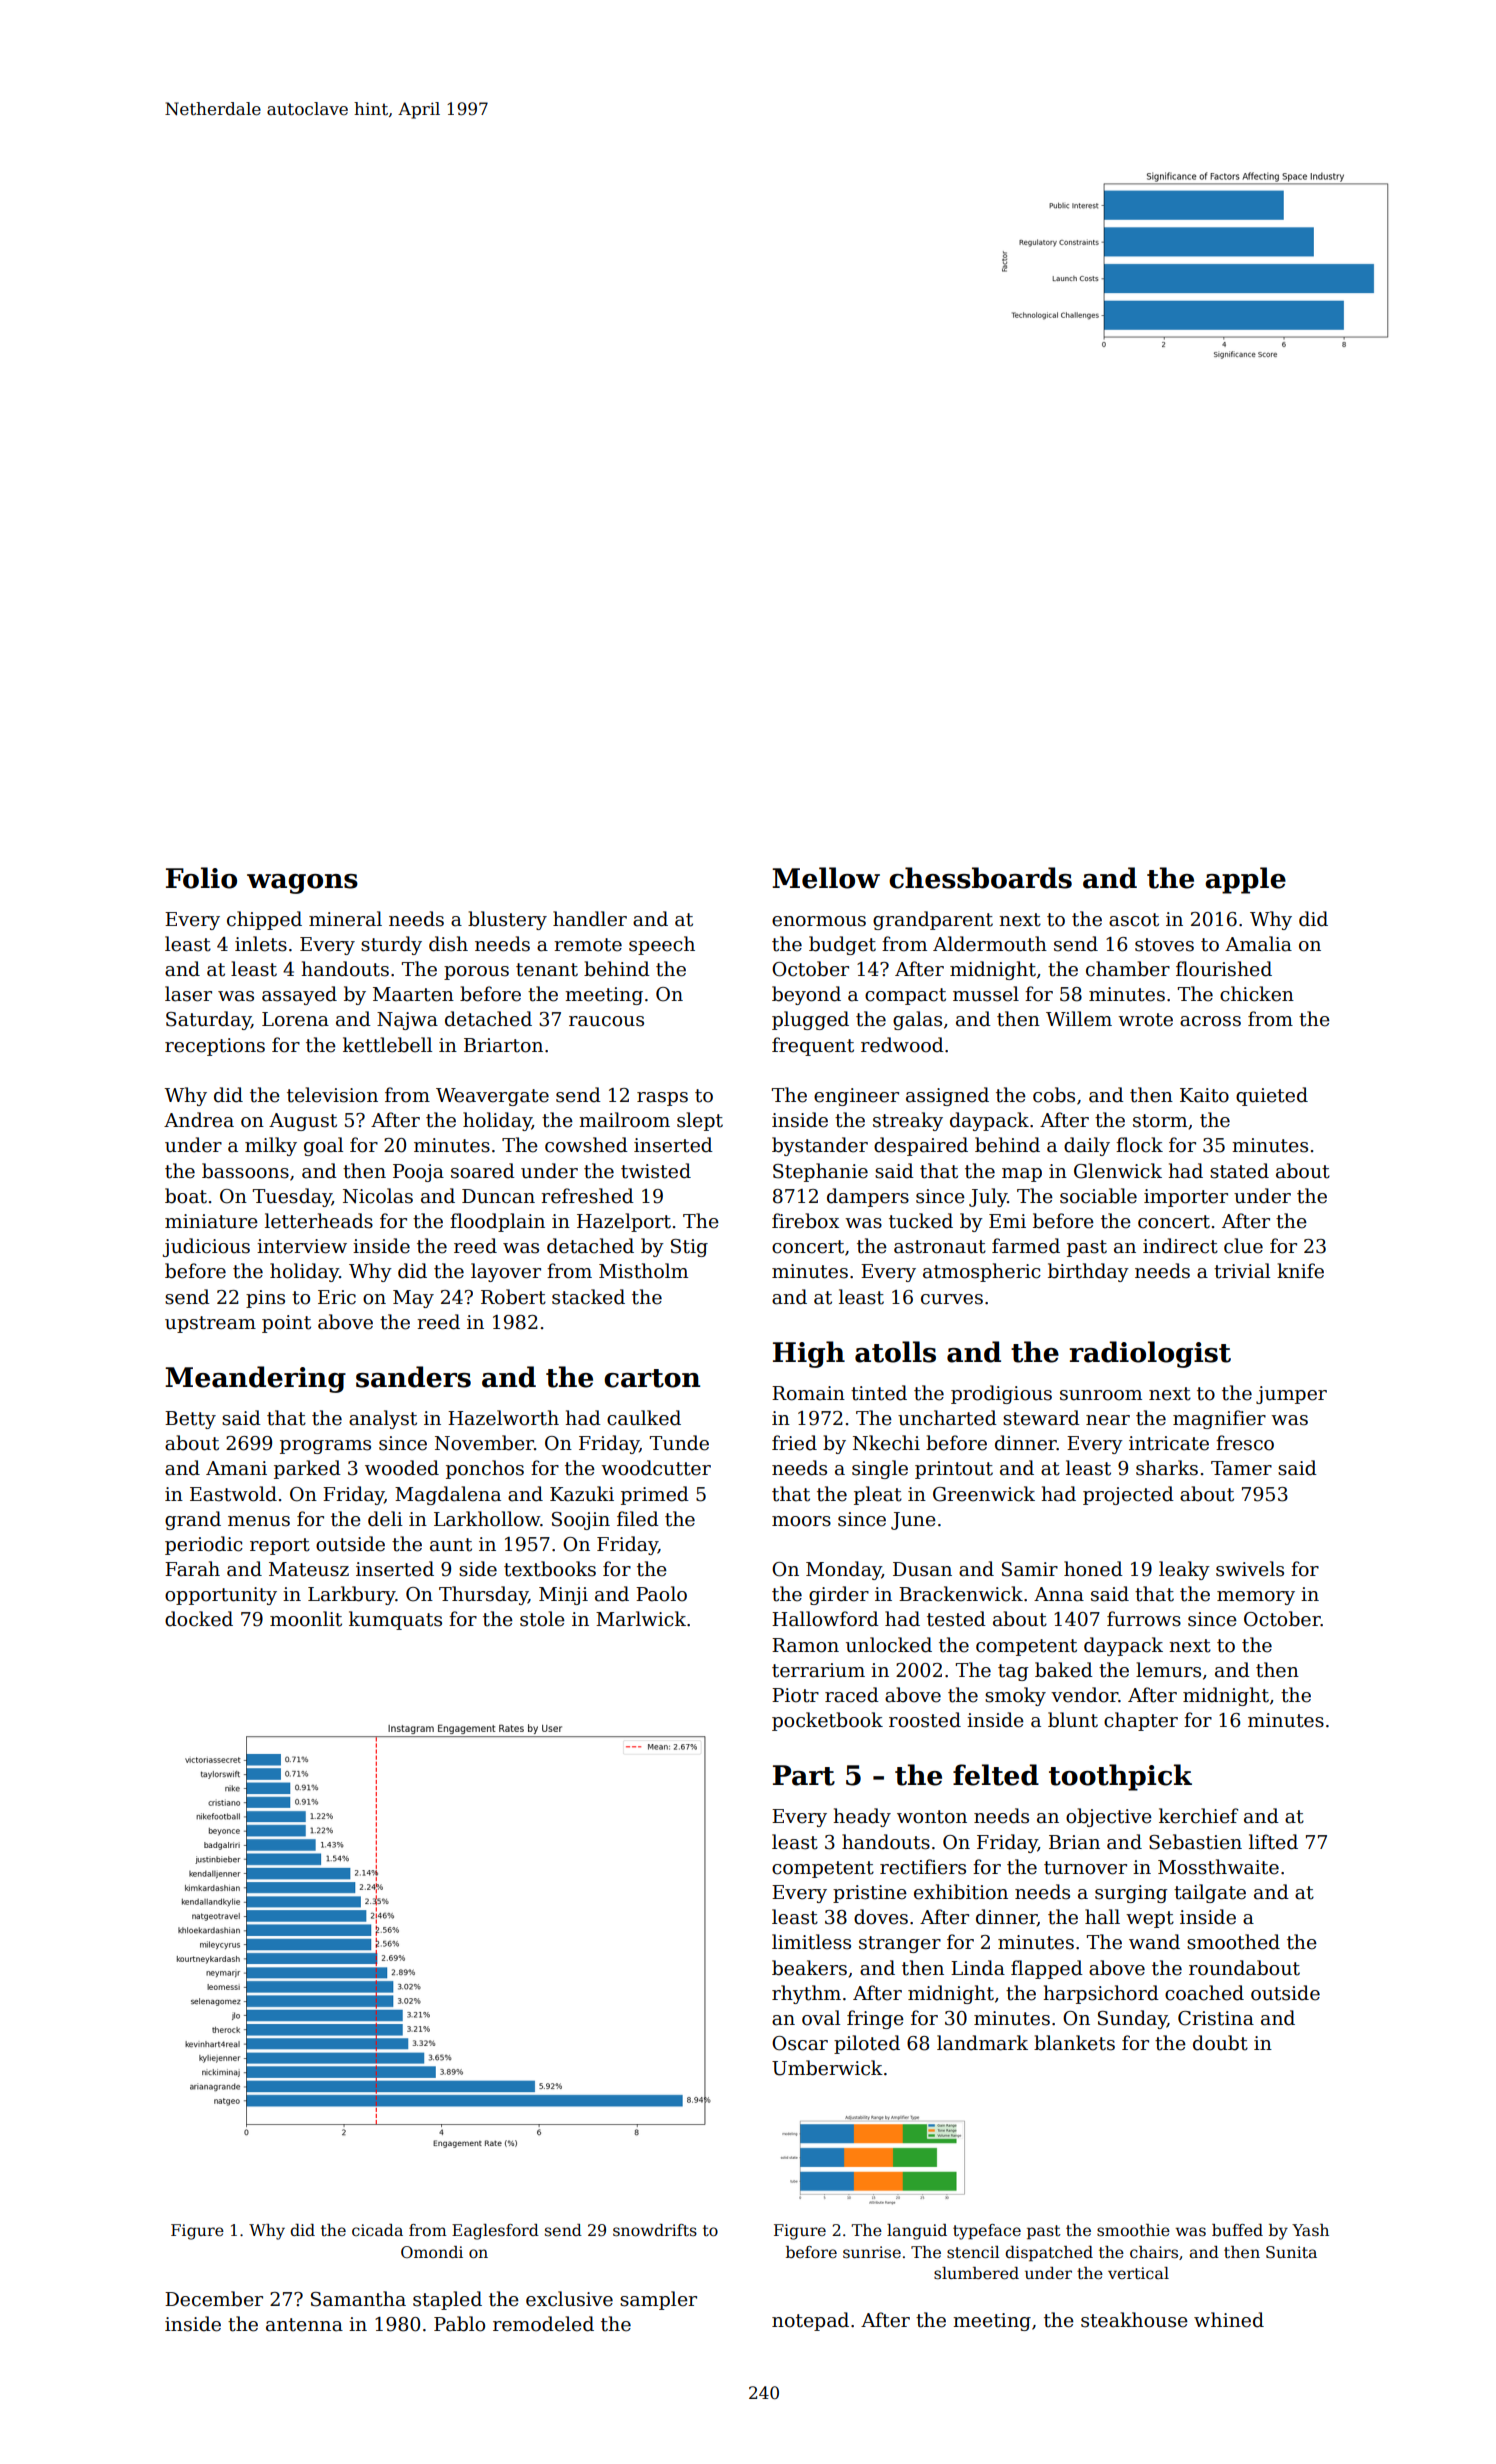 This page has width=1496, height=2464. Describe the element at coordinates (1154, 2252) in the page. I see `chairs` at that location.
